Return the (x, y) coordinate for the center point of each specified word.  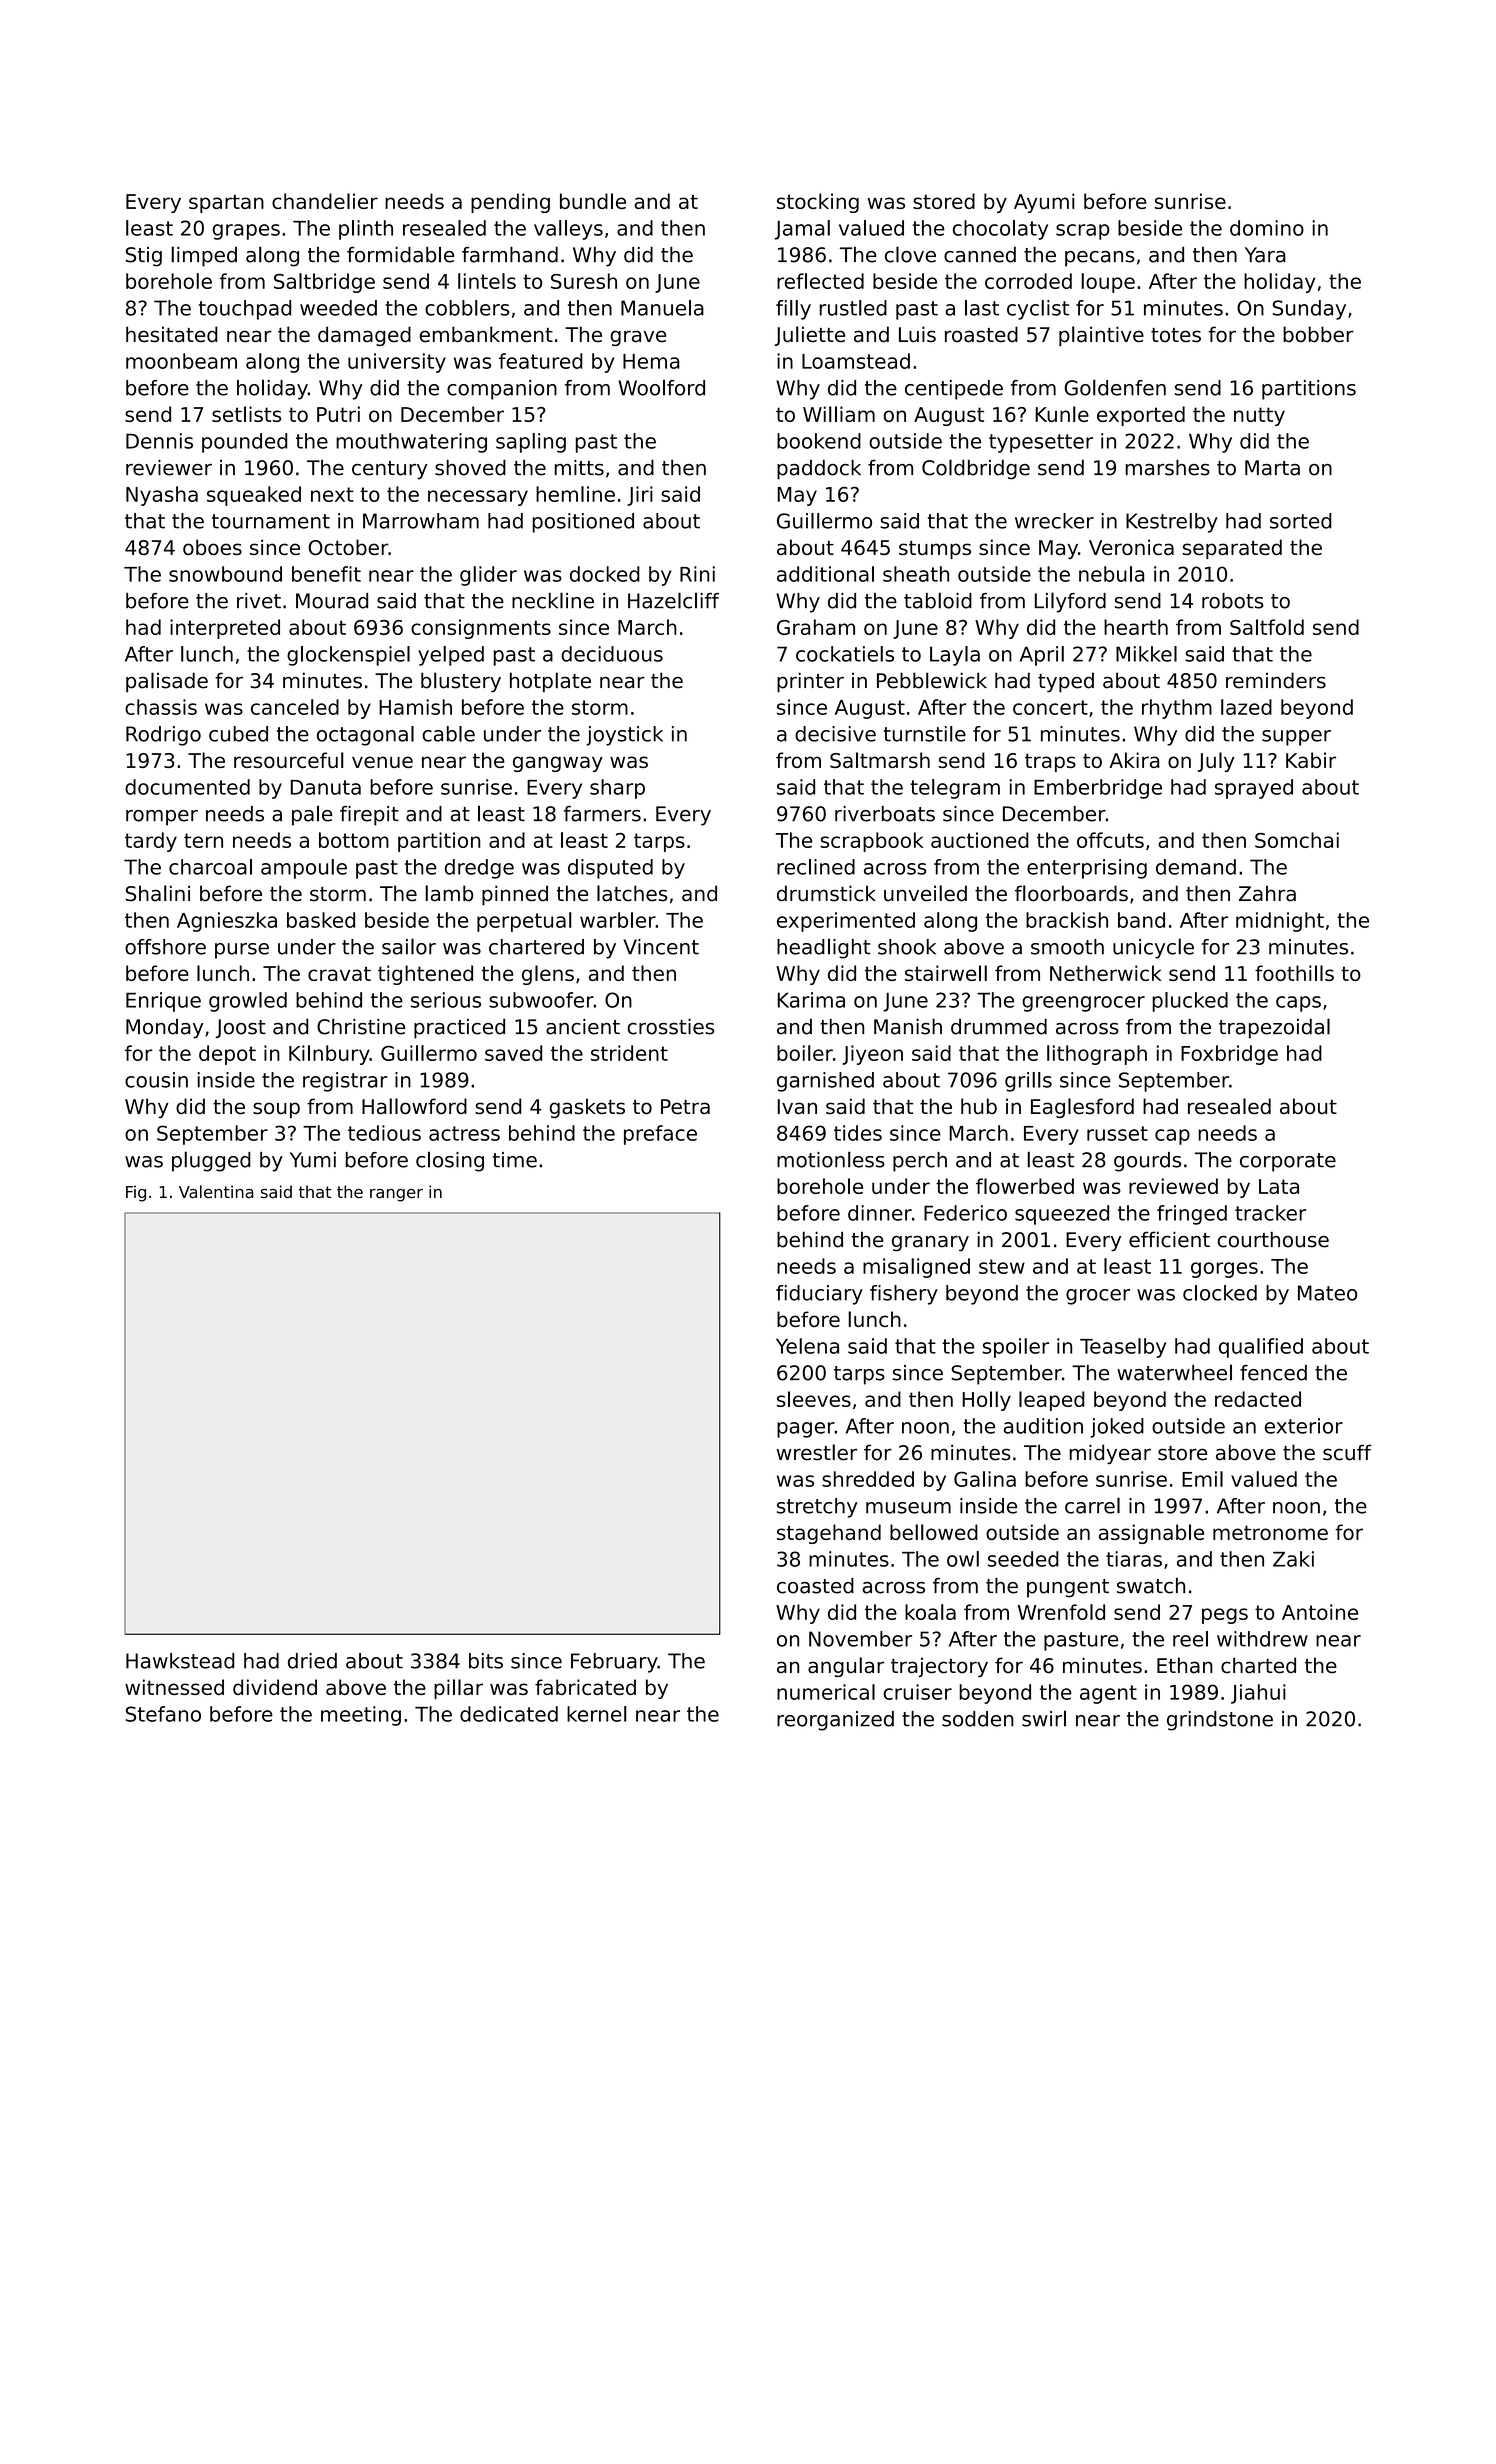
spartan (226, 203)
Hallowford (414, 1106)
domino (1267, 228)
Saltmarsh (880, 760)
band (1141, 920)
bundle (593, 201)
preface (660, 1135)
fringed (1192, 1215)
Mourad (332, 601)
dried (312, 1661)
